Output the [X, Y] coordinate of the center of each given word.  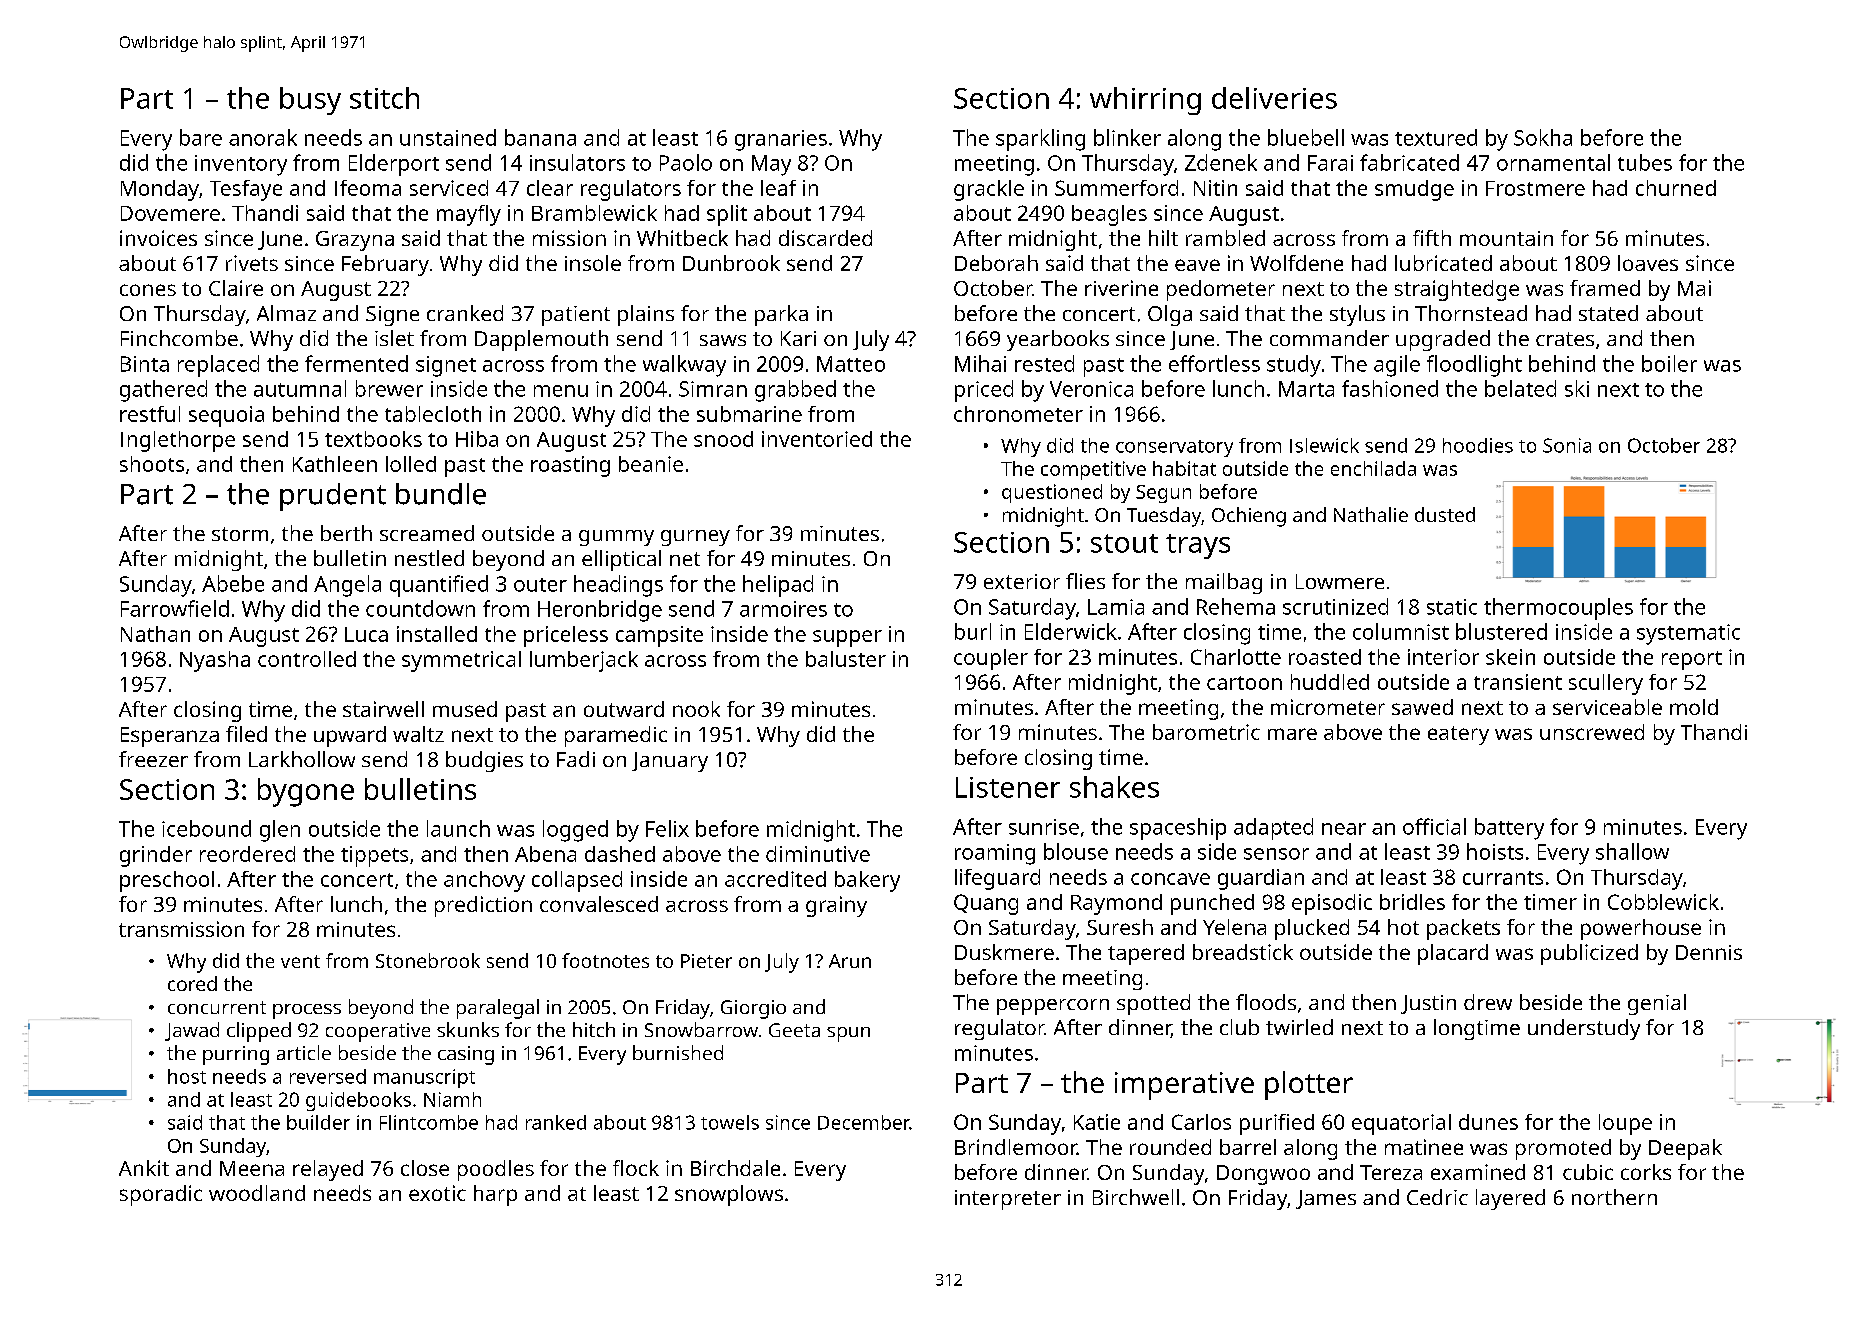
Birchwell [1136, 1197]
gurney [695, 538]
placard [1453, 954]
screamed [427, 533]
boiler [1669, 363]
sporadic [161, 1195]
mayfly [469, 215]
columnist [1401, 631]
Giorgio [753, 1009]
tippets [374, 856]
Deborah [996, 263]
